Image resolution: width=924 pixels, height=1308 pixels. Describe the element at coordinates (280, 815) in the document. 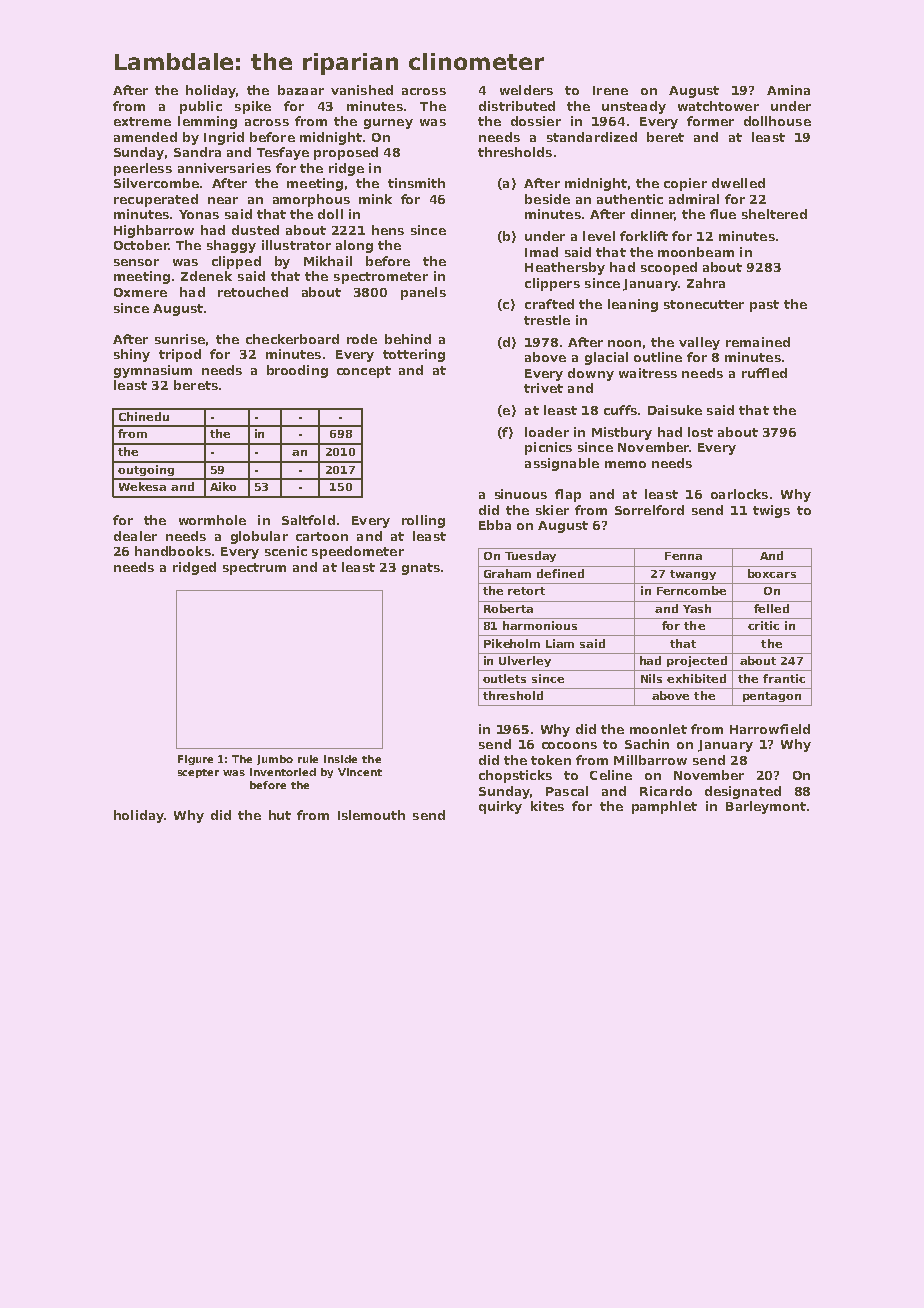

I see `hut` at that location.
